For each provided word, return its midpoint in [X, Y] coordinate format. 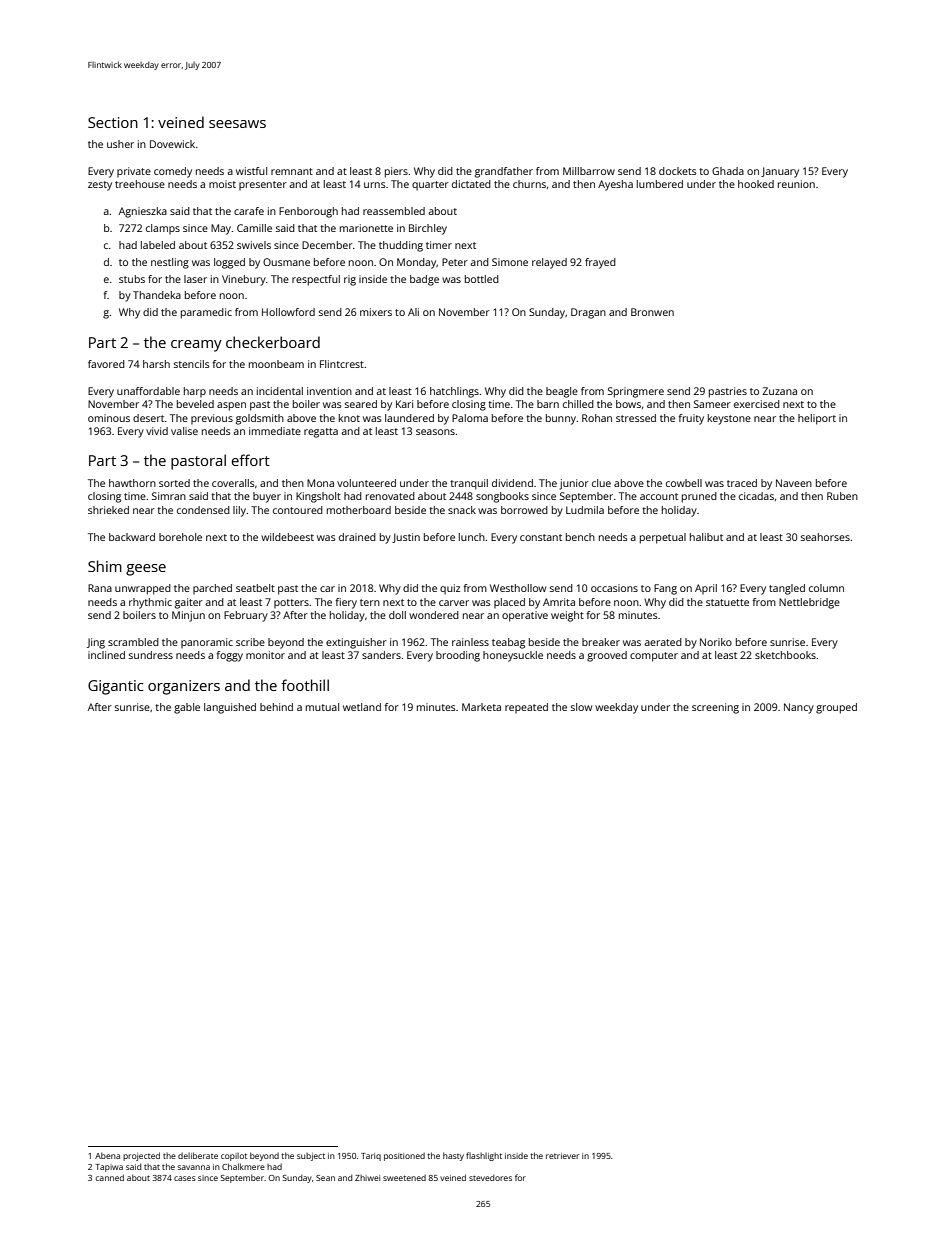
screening [715, 708]
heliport [817, 419]
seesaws [237, 124]
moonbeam [276, 364]
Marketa [481, 707]
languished [230, 708]
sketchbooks [785, 655]
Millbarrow [589, 171]
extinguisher [356, 643]
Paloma [470, 418]
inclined [106, 655]
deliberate [198, 1155]
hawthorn [132, 483]
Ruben [842, 496]
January [780, 172]
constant [541, 537]
